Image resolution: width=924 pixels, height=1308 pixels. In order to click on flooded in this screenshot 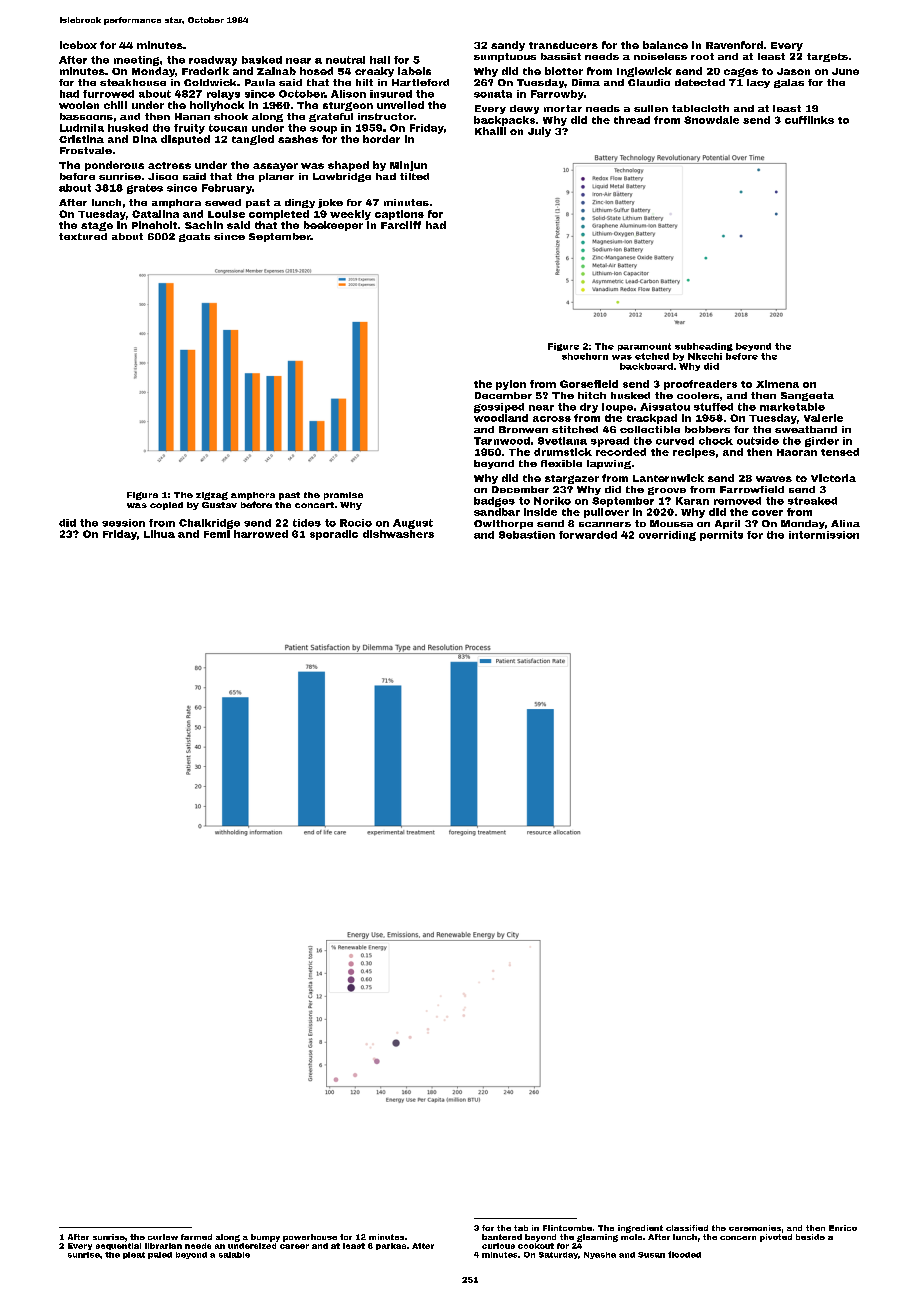, I will do `click(684, 1254)`.
